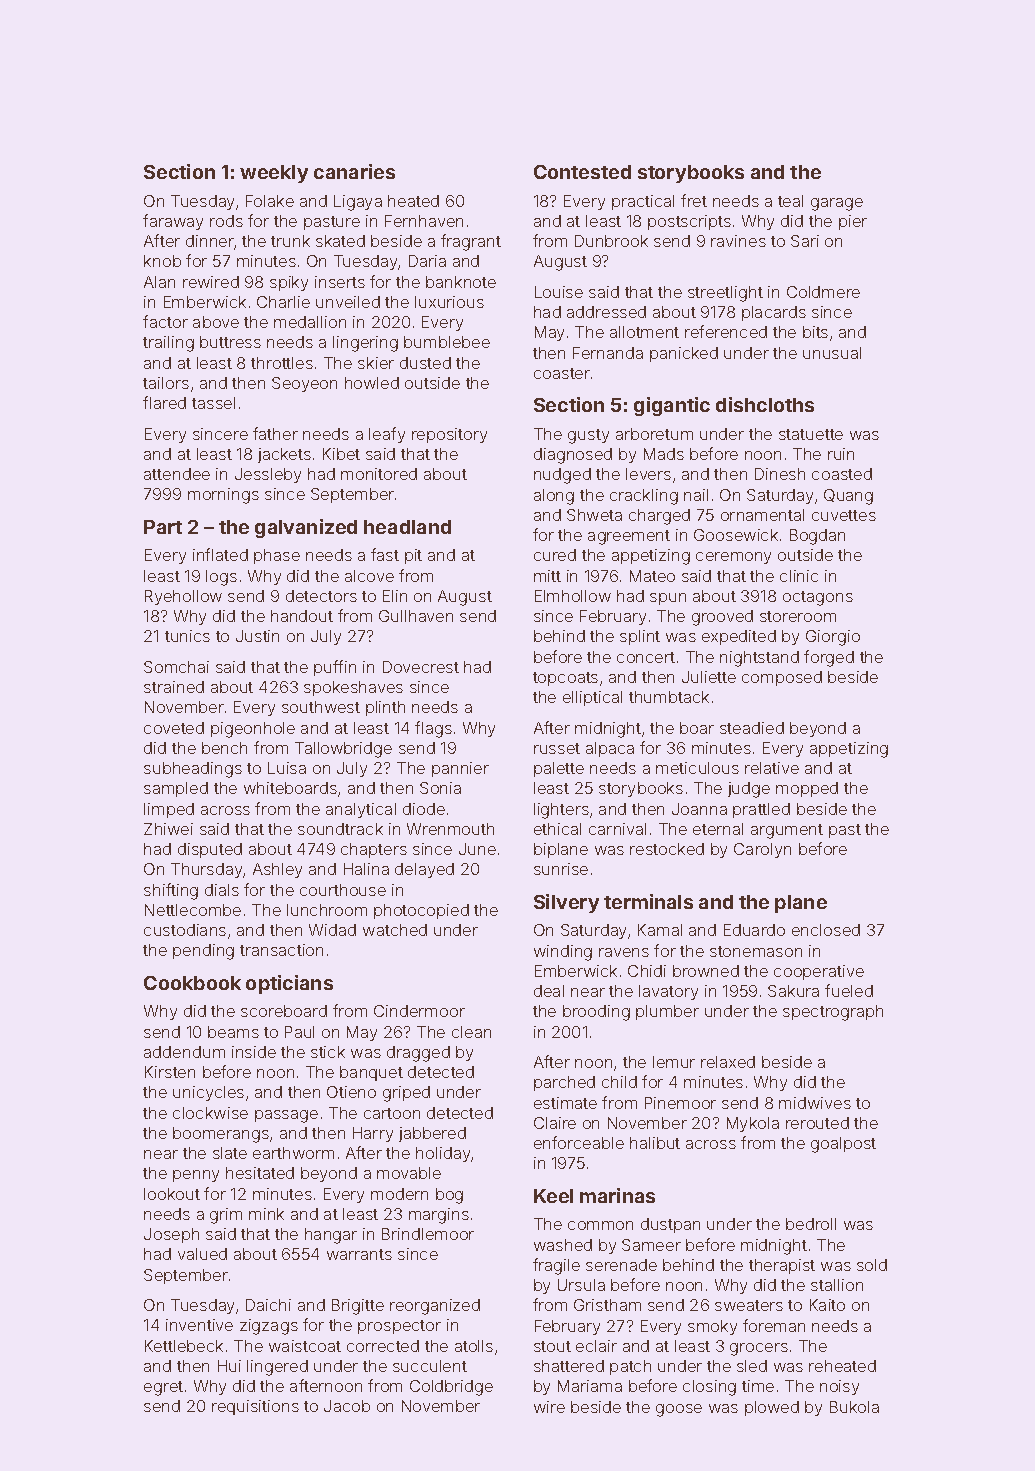 Image resolution: width=1035 pixels, height=1471 pixels. I want to click on foreman, so click(774, 1325).
